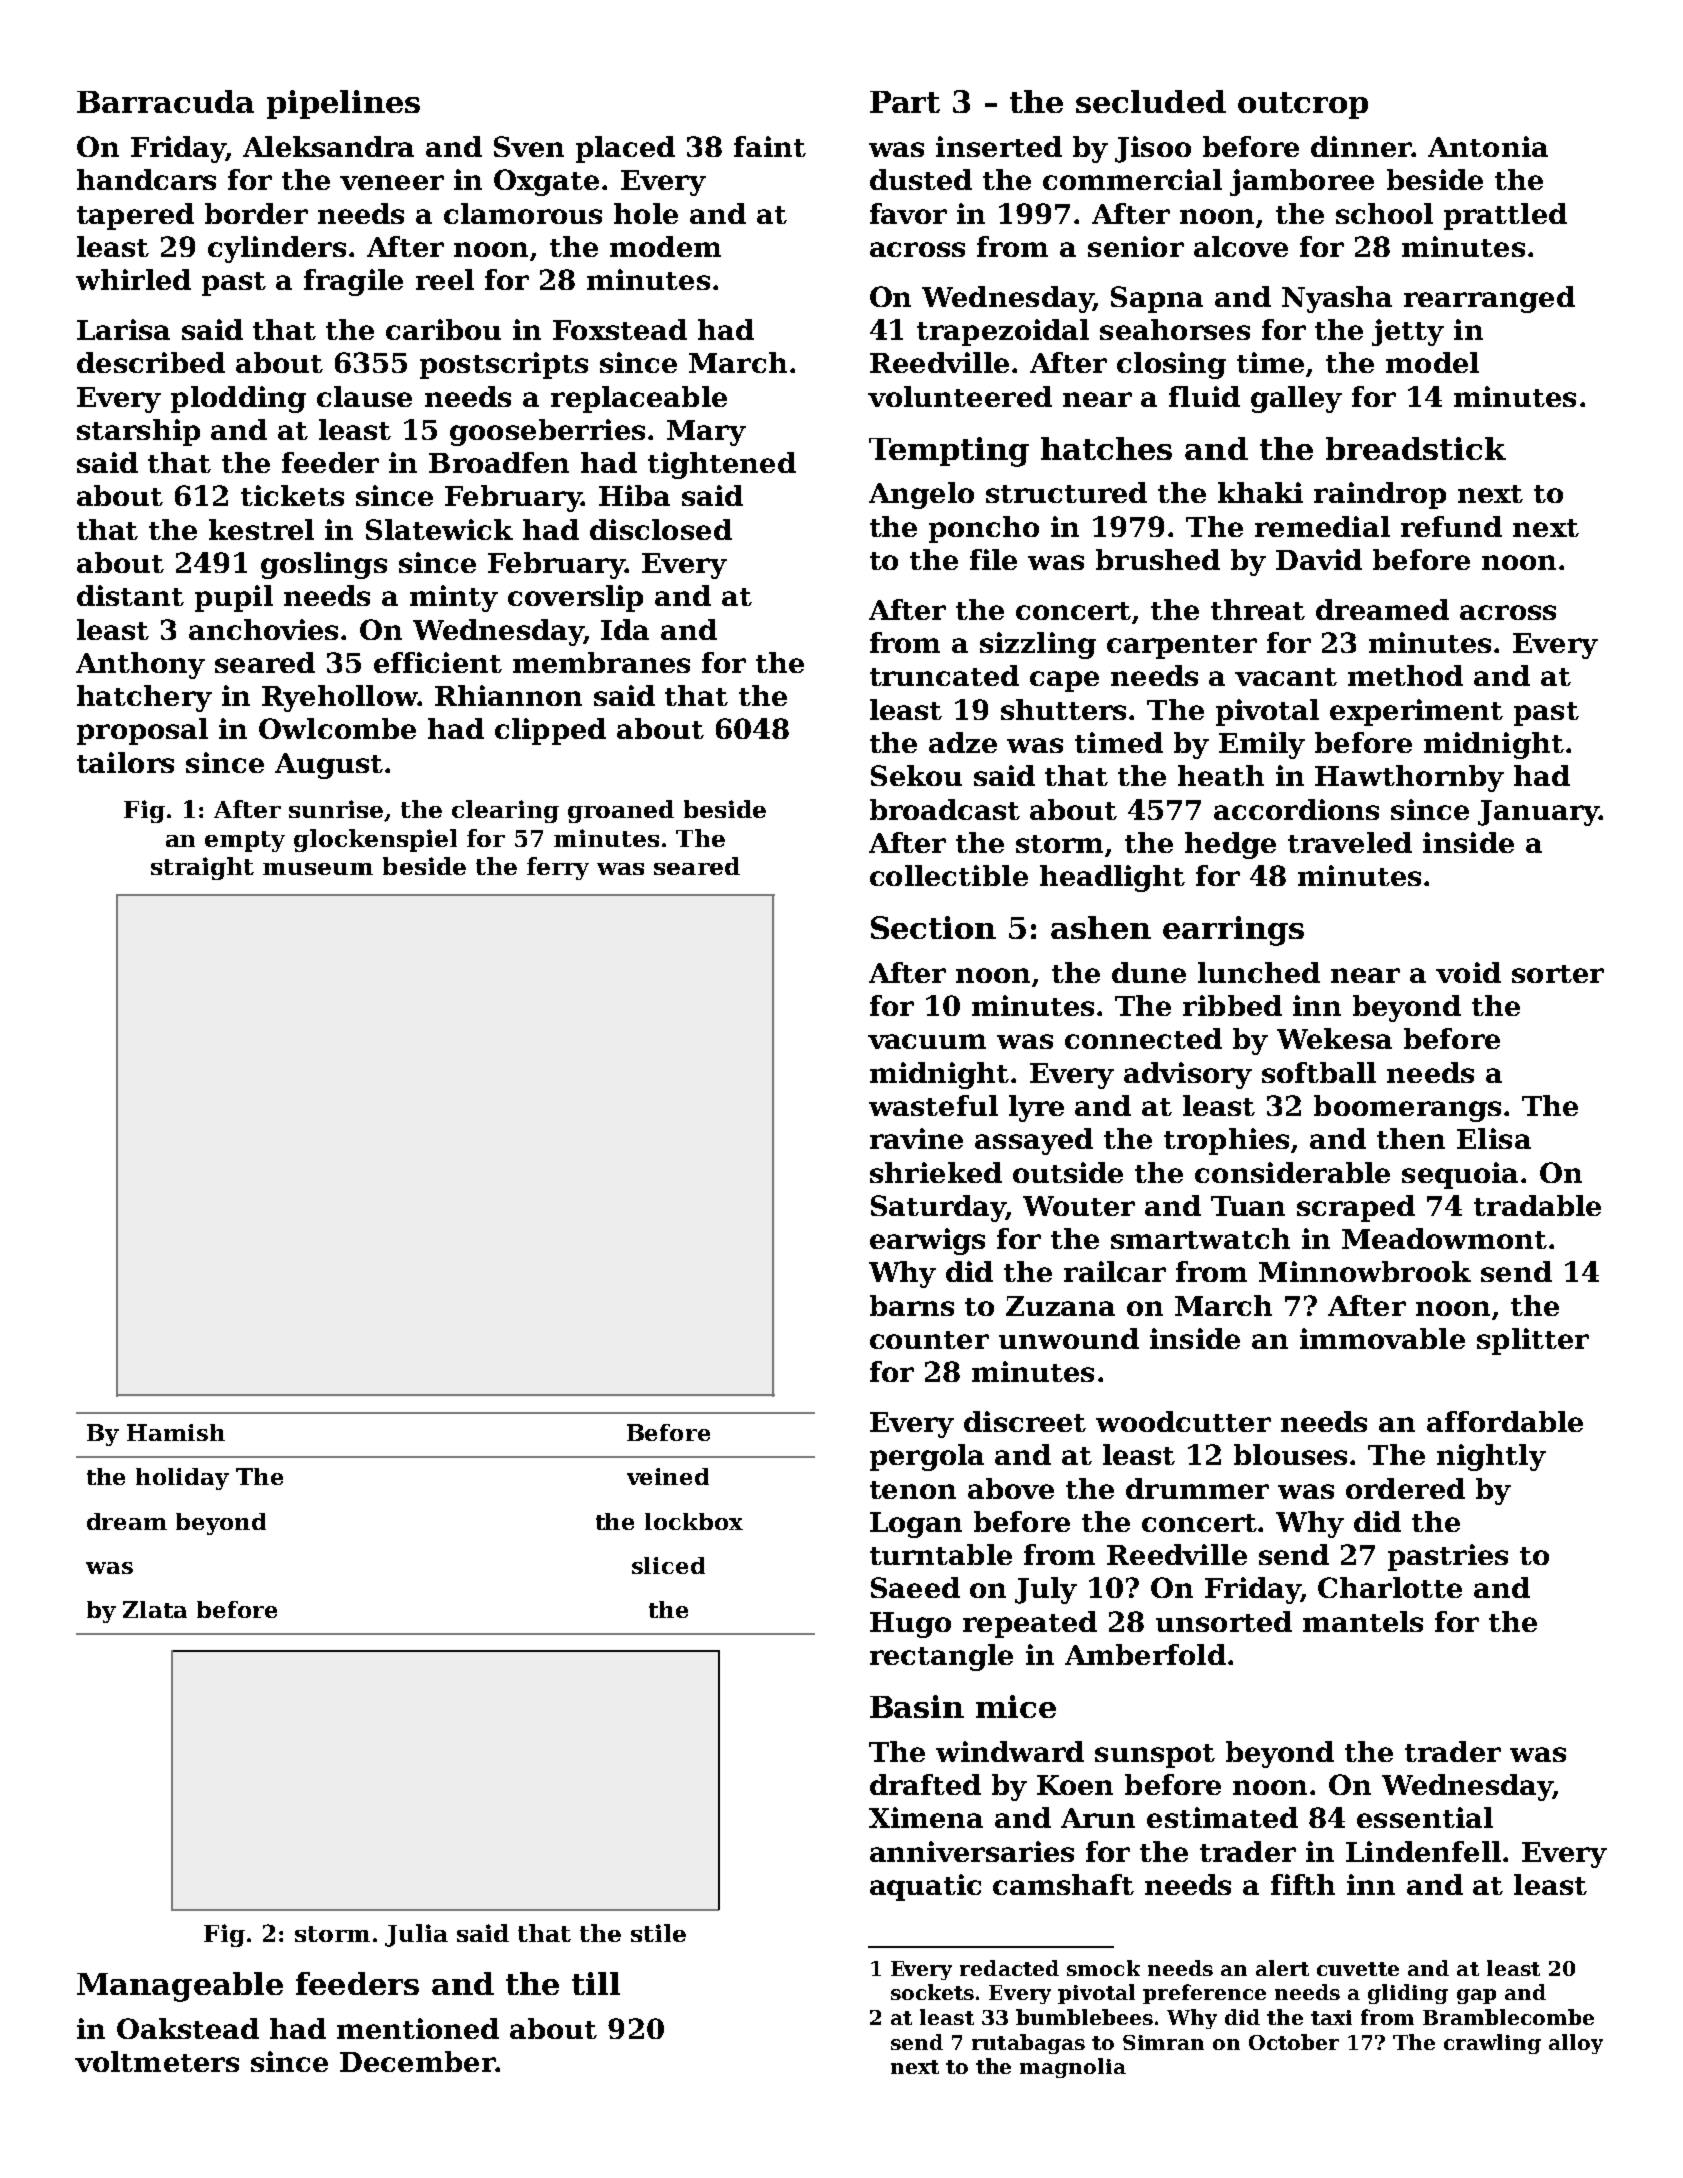 This screenshot has width=1683, height=2178. Describe the element at coordinates (1505, 216) in the screenshot. I see `prattled` at that location.
